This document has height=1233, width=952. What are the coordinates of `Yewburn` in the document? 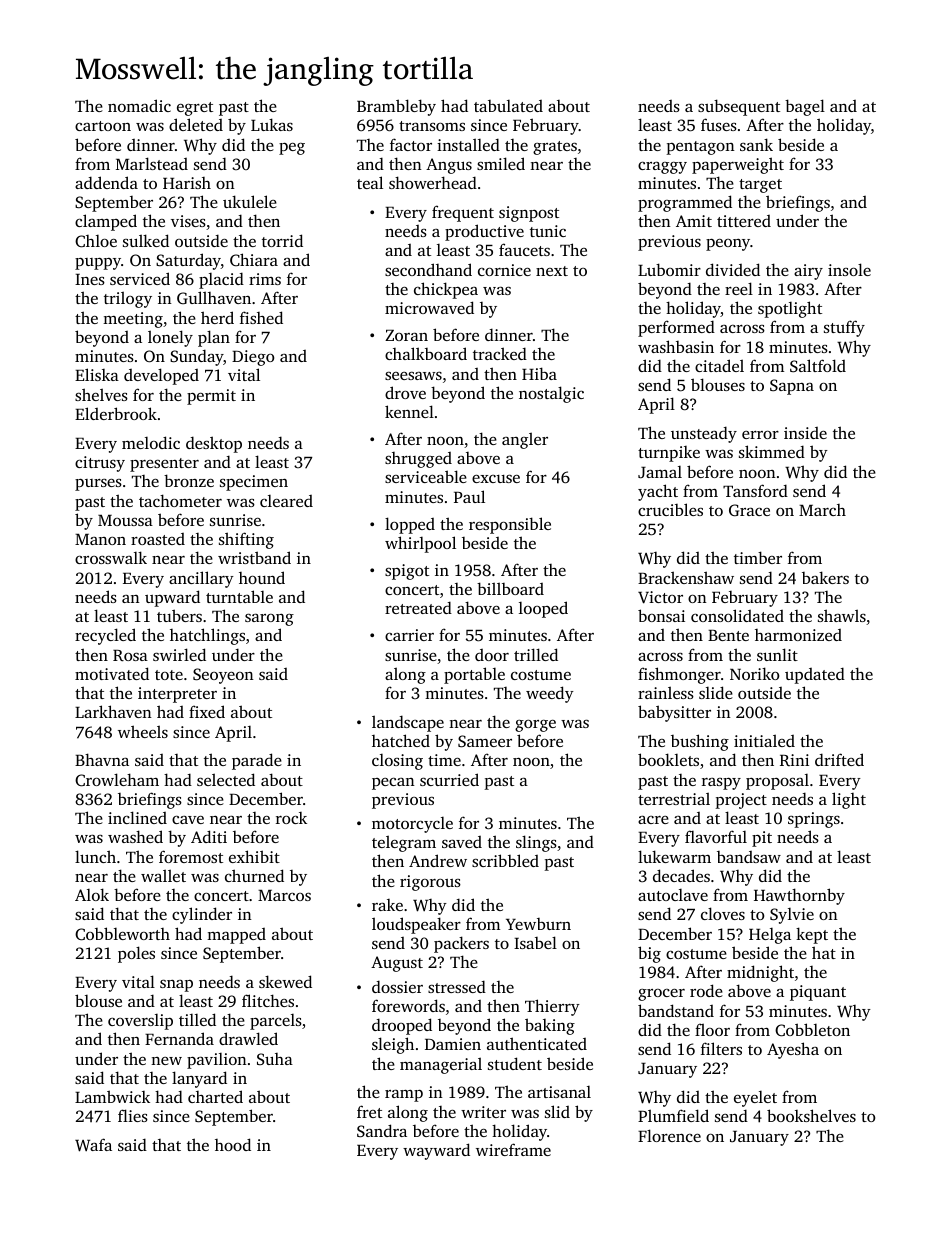 It's located at (538, 924).
